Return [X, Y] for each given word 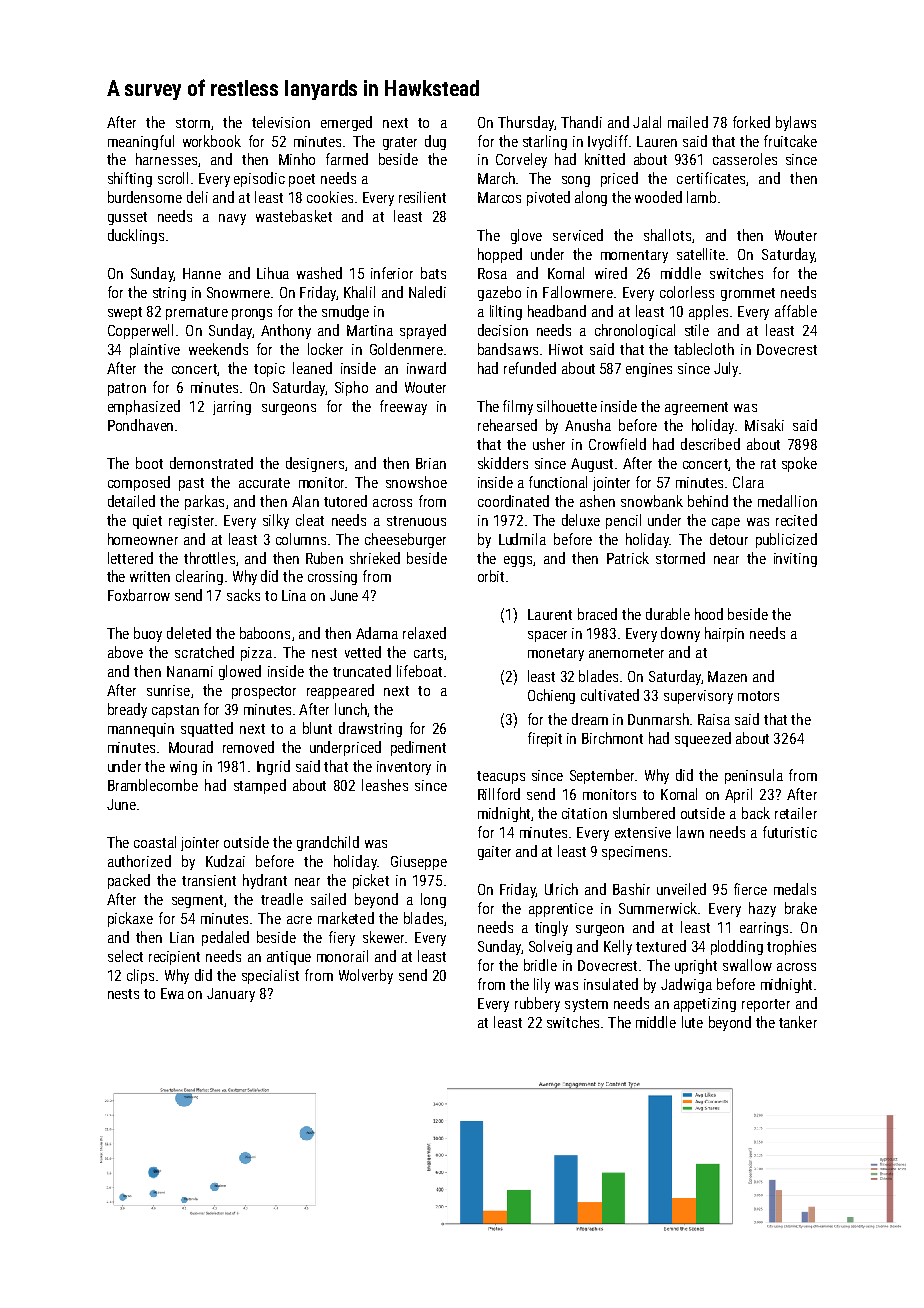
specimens [634, 853]
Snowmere [238, 292]
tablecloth [704, 349]
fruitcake [790, 141]
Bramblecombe [153, 785]
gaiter [494, 853]
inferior [392, 273]
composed [139, 483]
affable [796, 311]
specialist [270, 976]
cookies [330, 197]
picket [371, 881]
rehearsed [507, 425]
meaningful [141, 142]
